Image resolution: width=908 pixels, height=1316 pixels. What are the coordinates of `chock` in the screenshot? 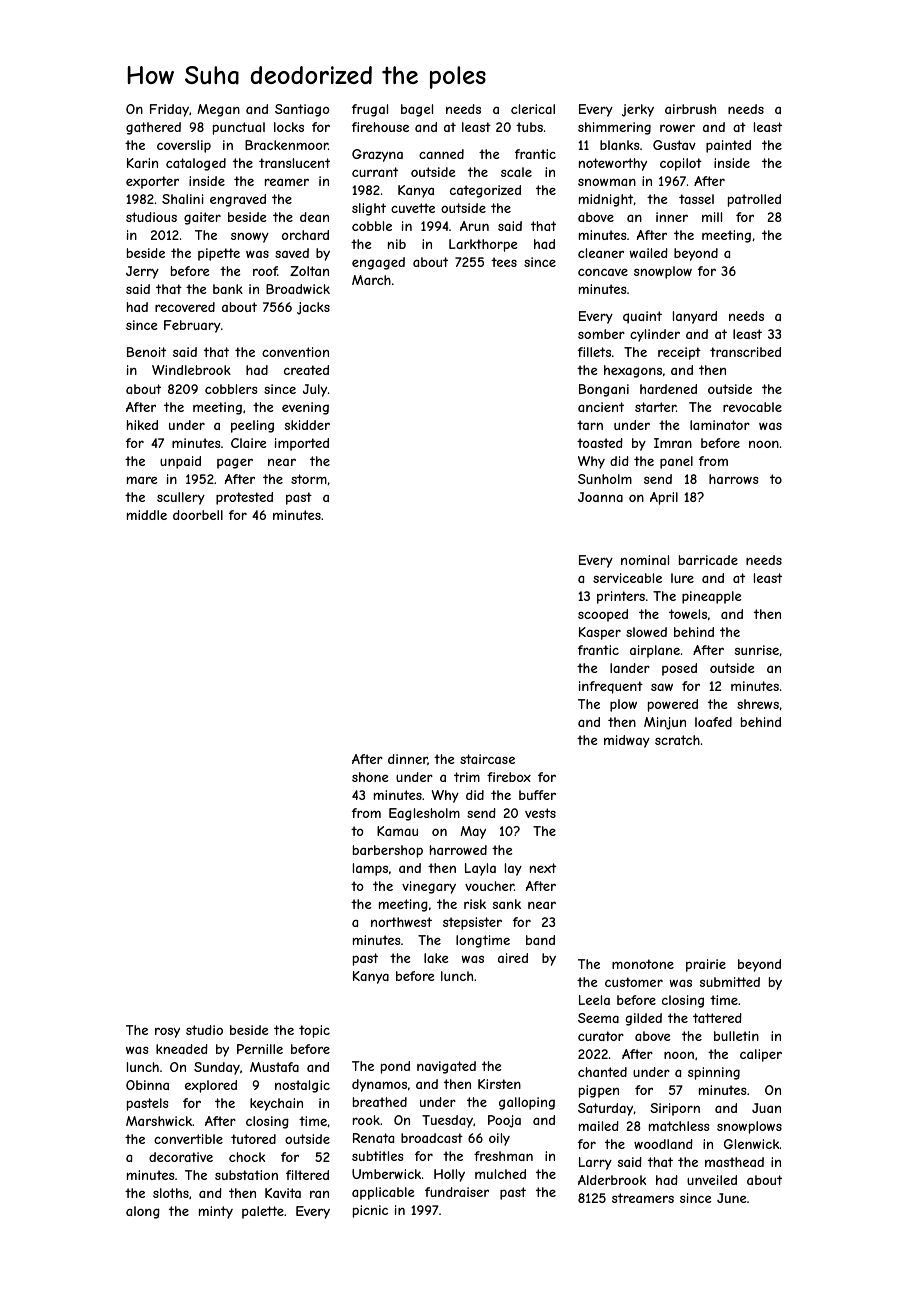 It's located at (247, 1157).
